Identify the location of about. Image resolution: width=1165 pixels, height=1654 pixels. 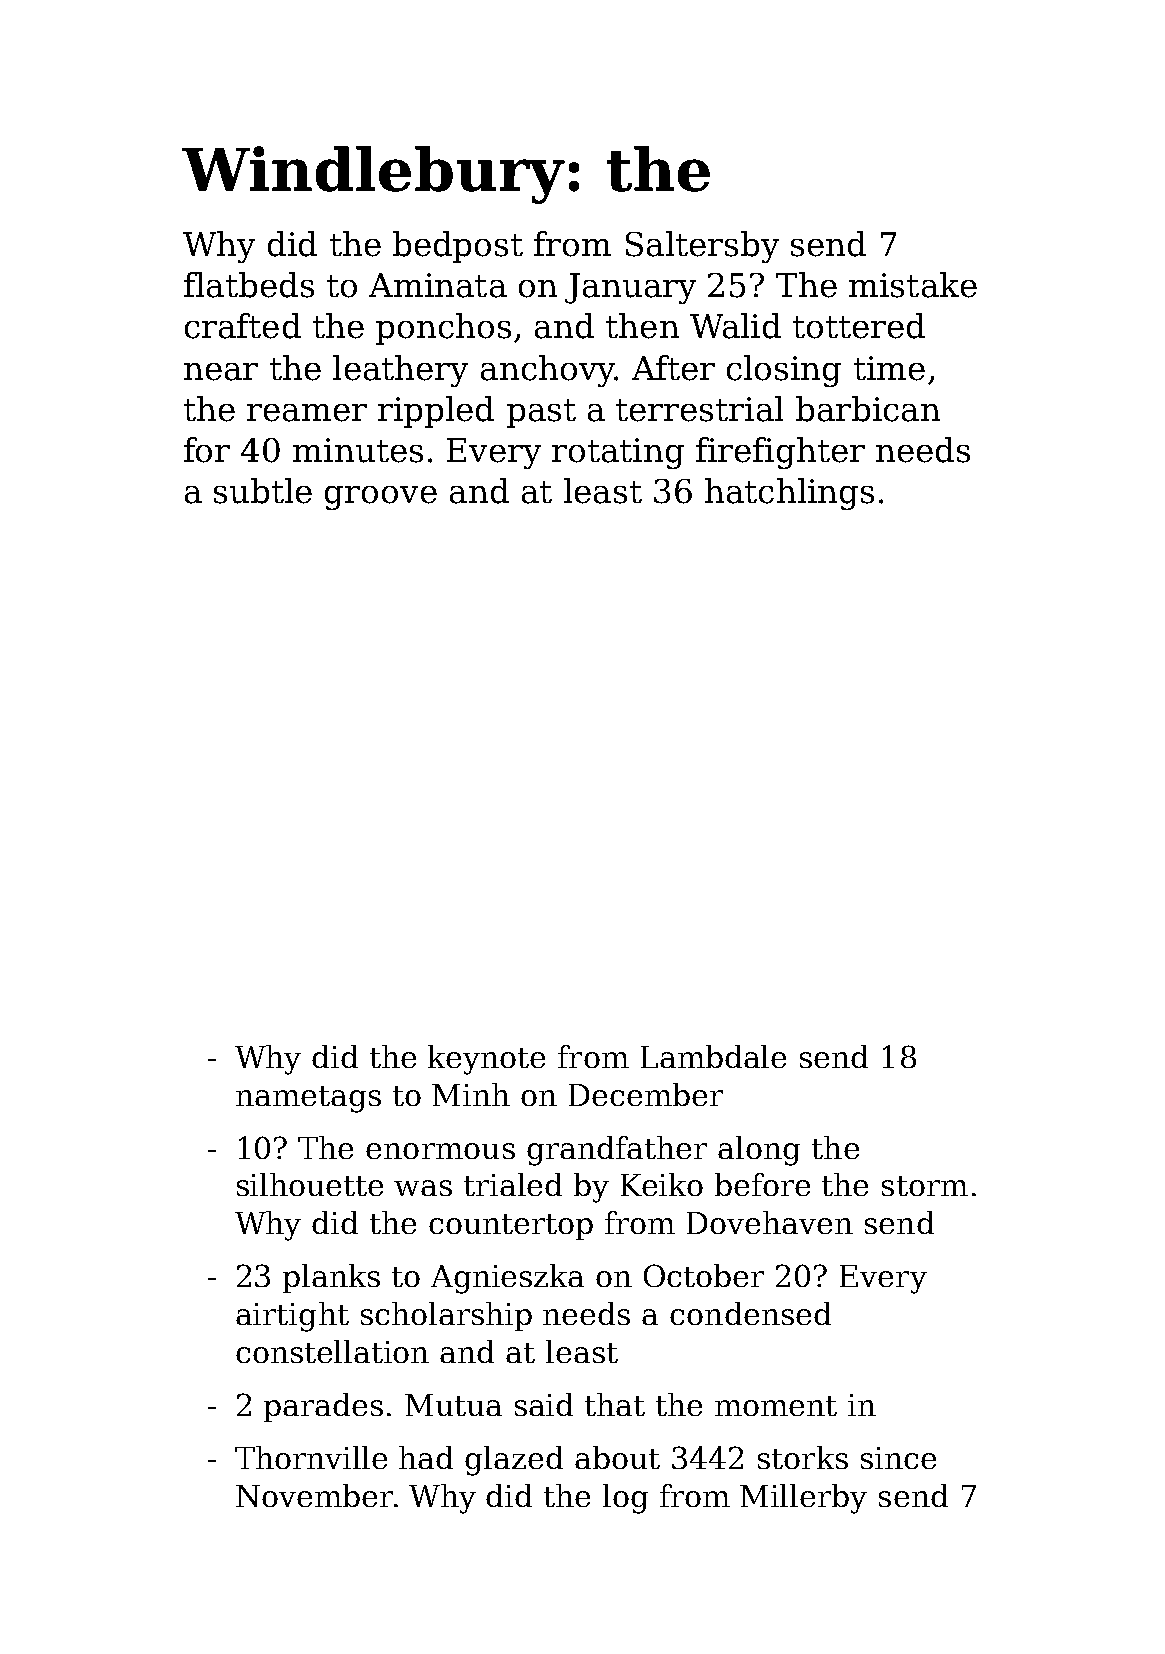
(617, 1457).
